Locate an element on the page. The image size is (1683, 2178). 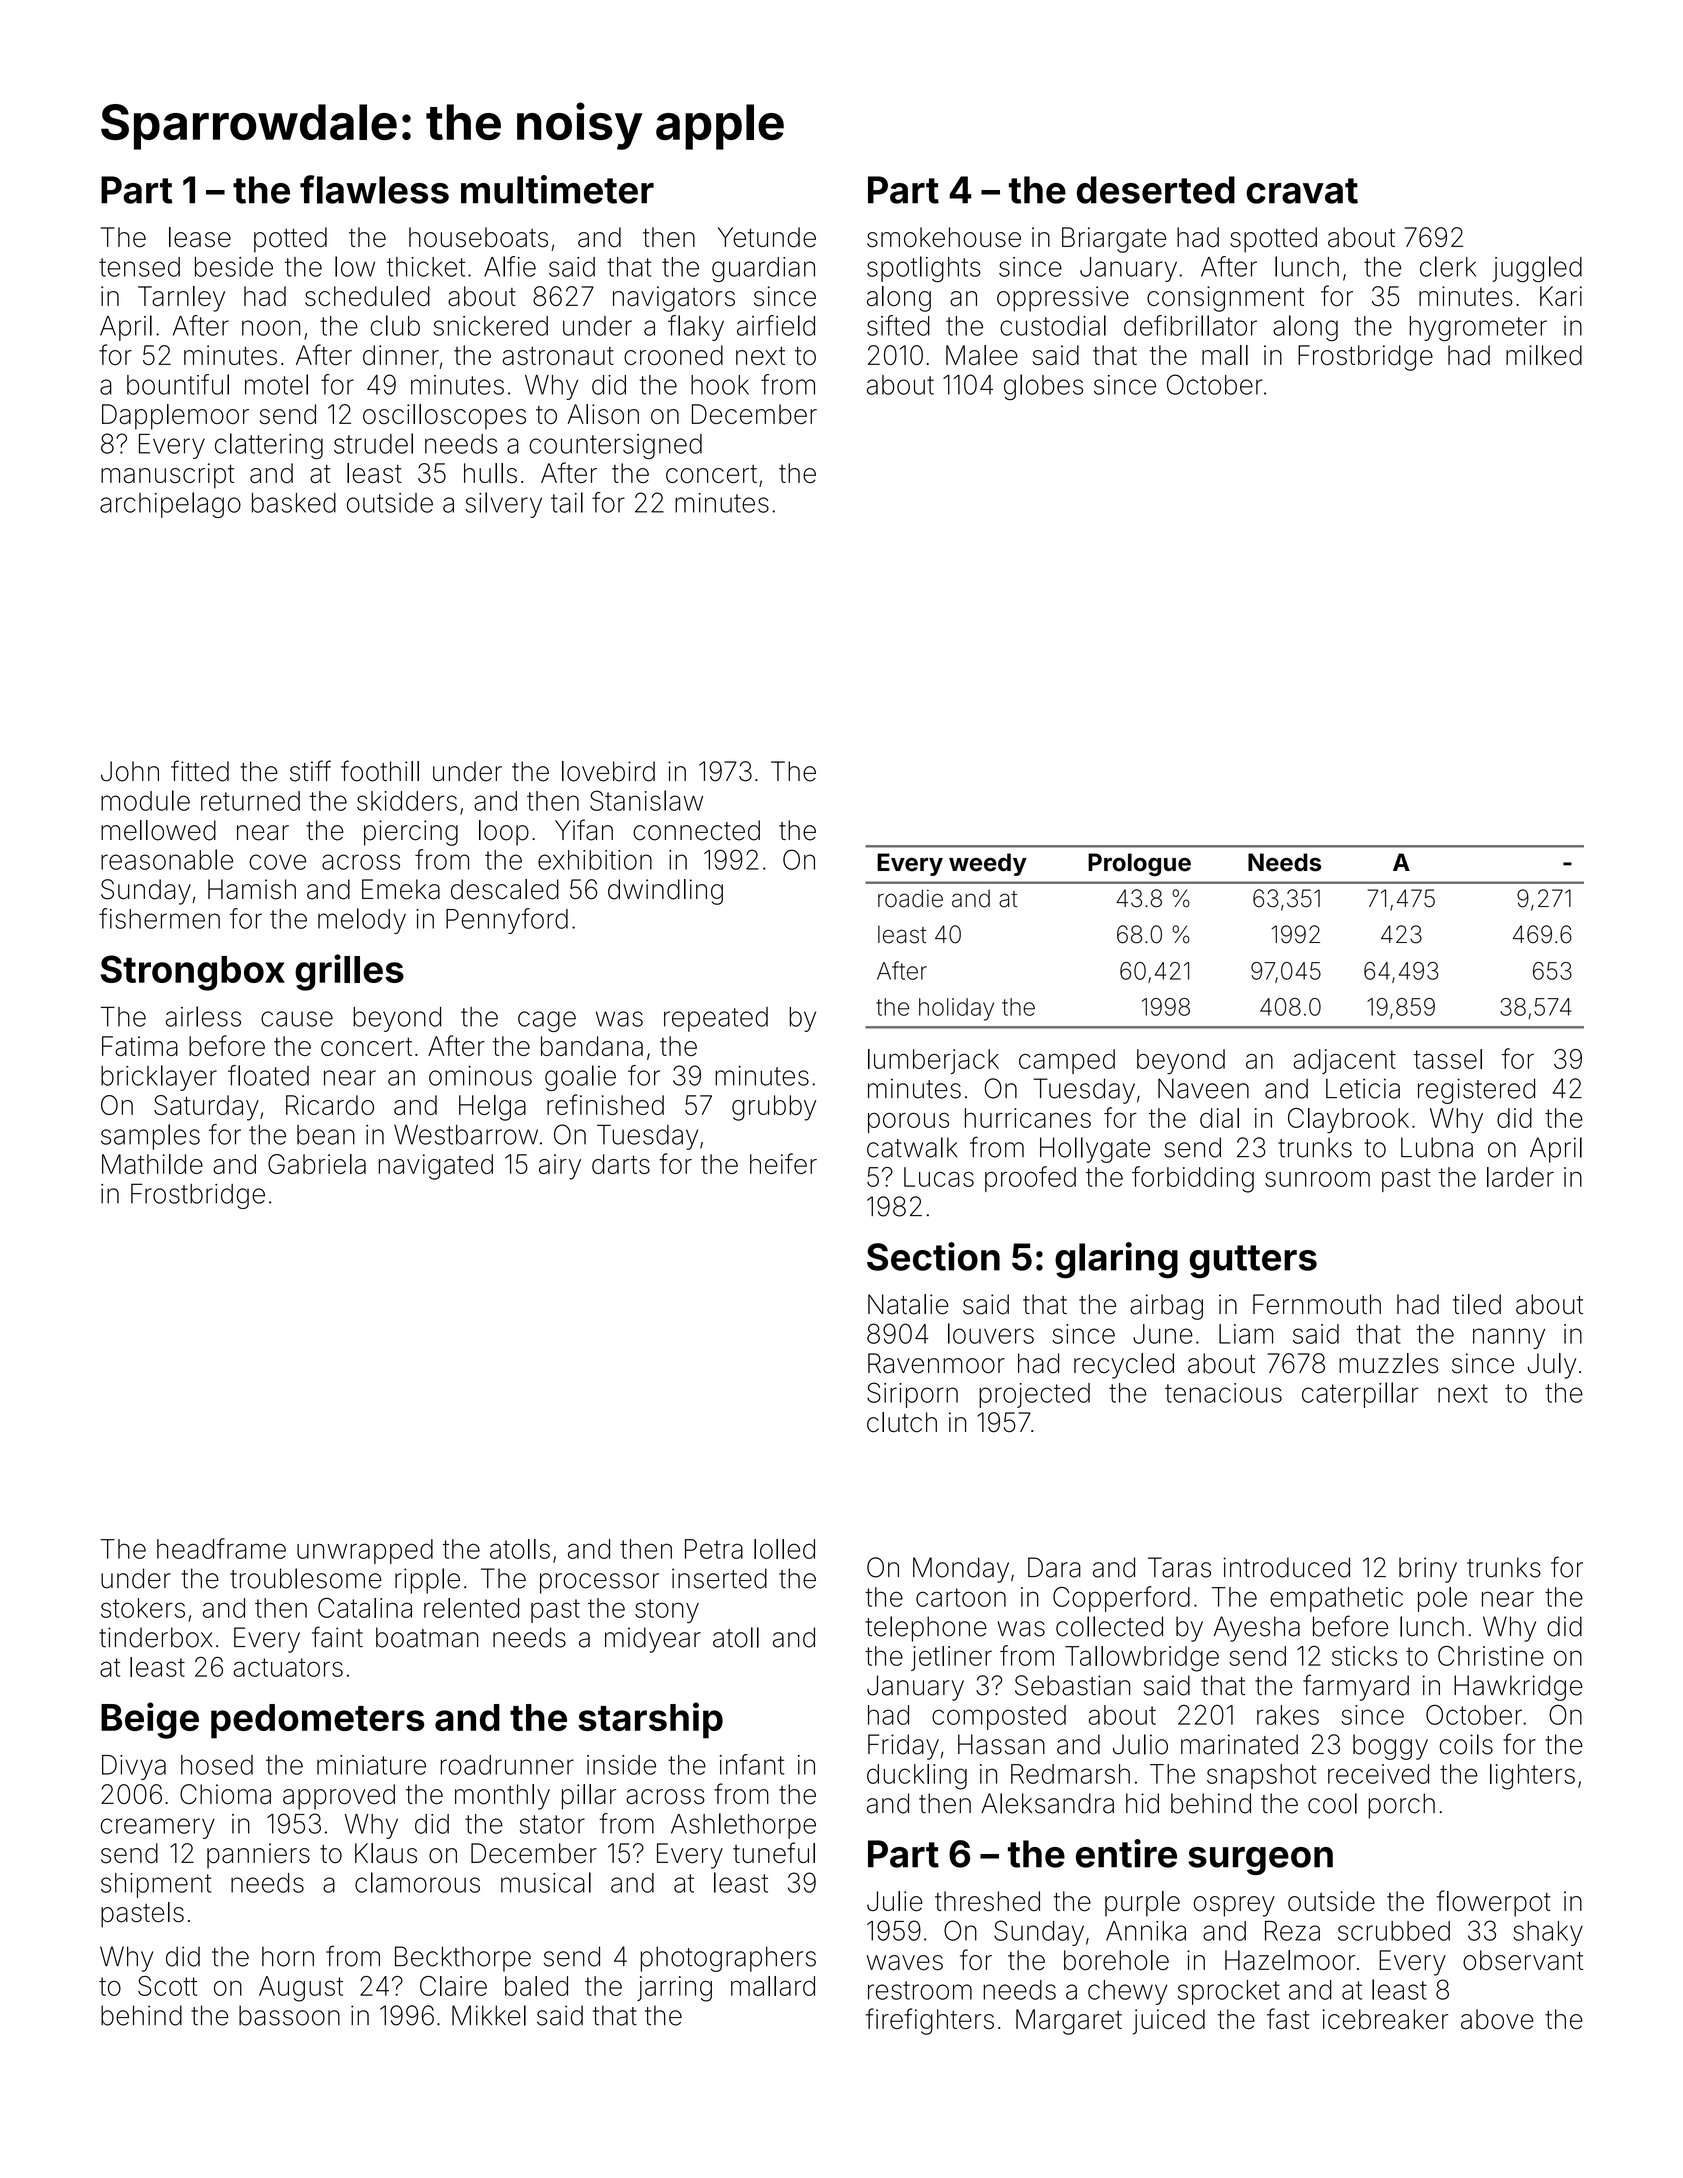
Prologue is located at coordinates (1139, 864).
